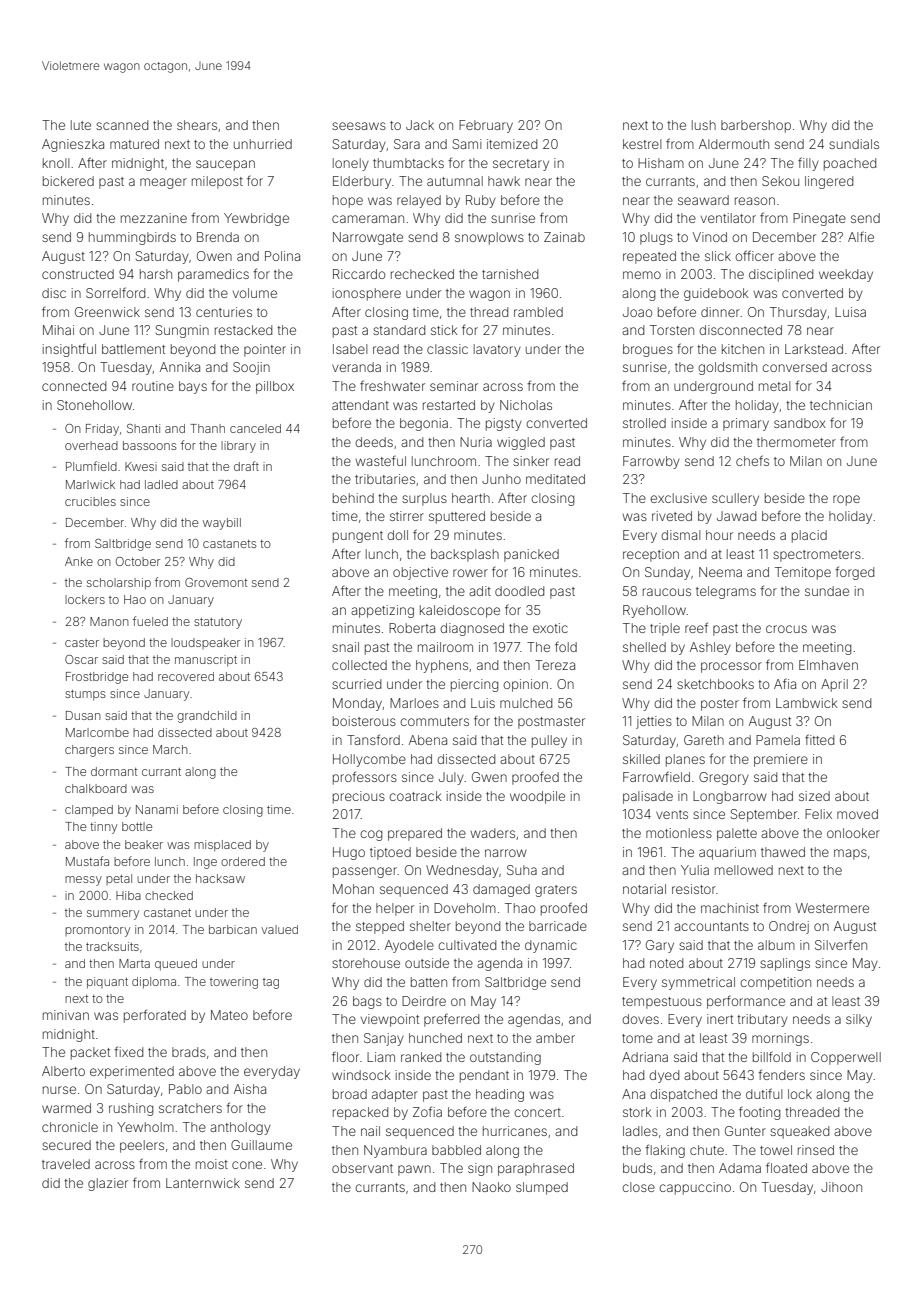 The image size is (924, 1308). What do you see at coordinates (486, 126) in the image?
I see `February` at bounding box center [486, 126].
